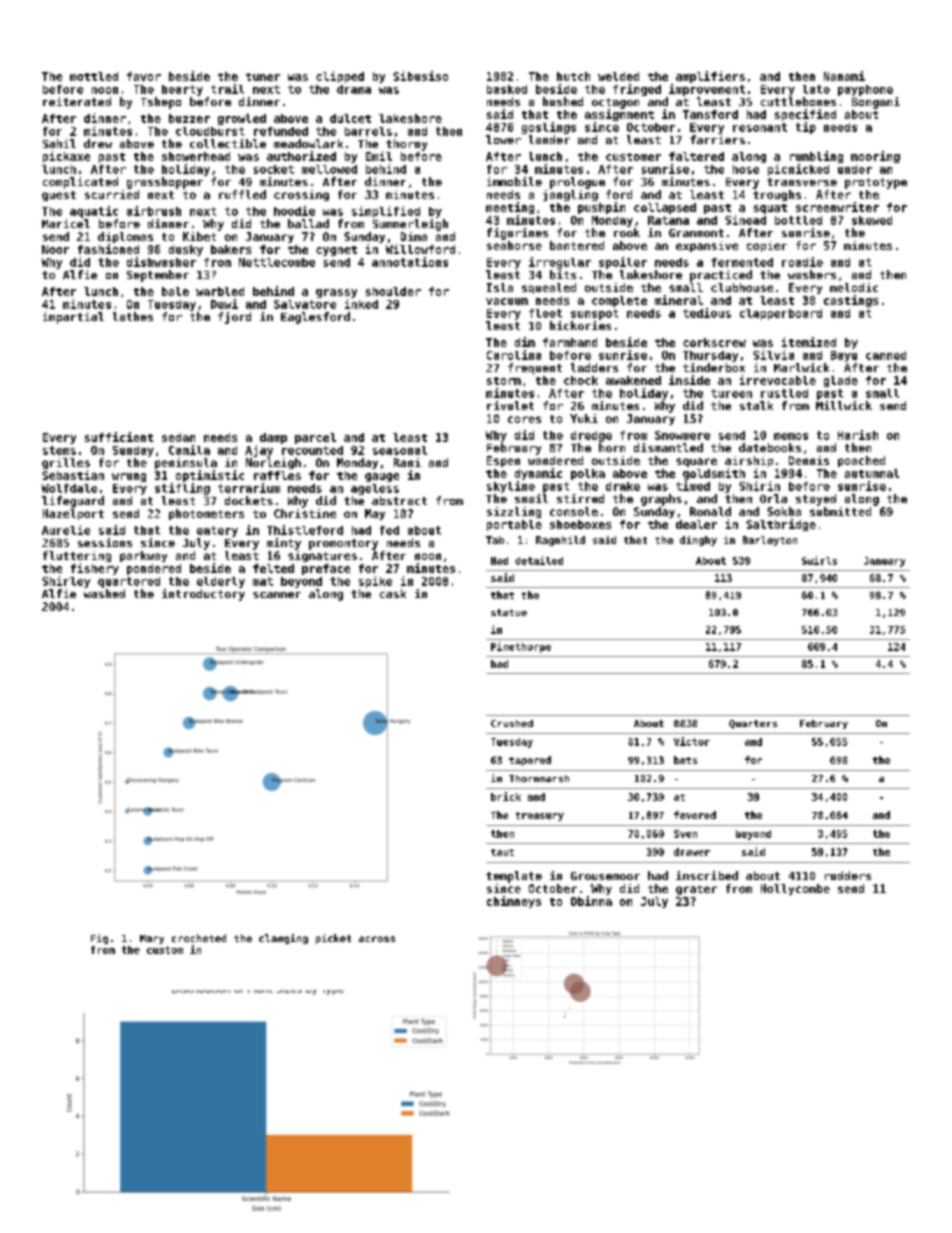  Describe the element at coordinates (591, 901) in the page. I see `Obinna` at that location.
